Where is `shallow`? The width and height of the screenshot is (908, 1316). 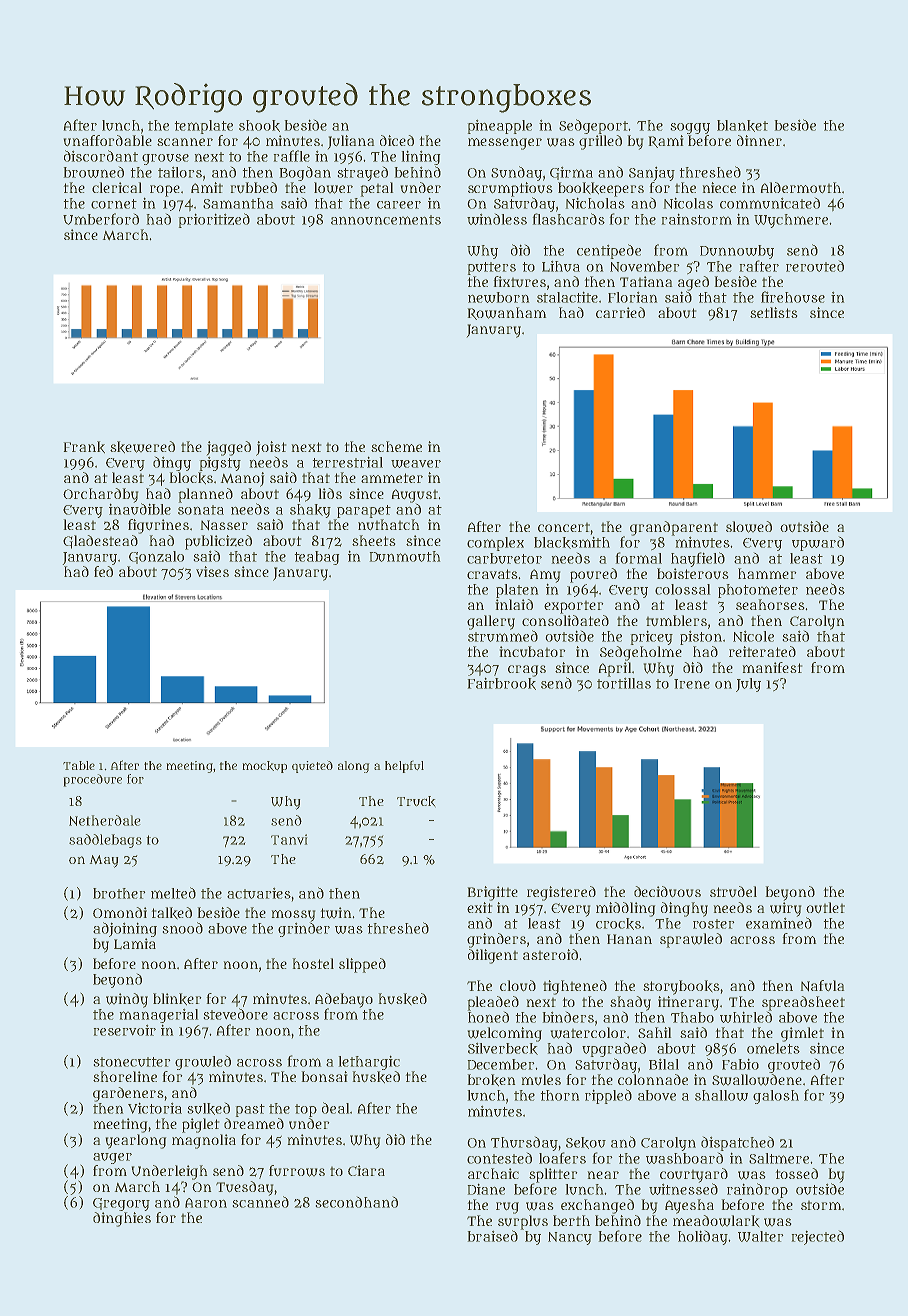
shallow is located at coordinates (721, 1095).
